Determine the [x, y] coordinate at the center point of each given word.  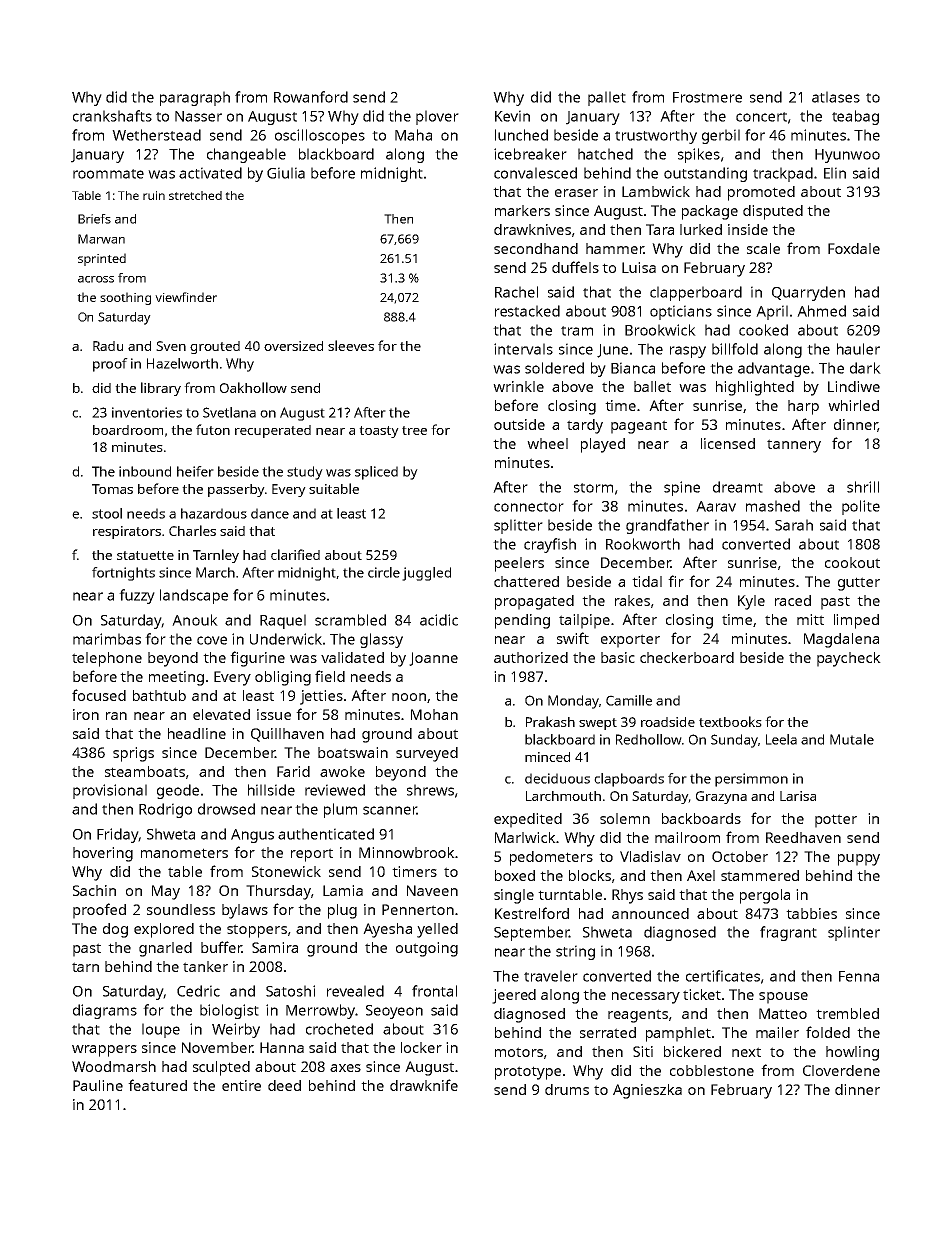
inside [748, 229]
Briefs [94, 219]
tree [414, 430]
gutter [859, 584]
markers [522, 210]
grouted [215, 347]
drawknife [424, 1085]
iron [86, 714]
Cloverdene [841, 1070]
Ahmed [821, 311]
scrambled [350, 620]
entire [241, 1085]
